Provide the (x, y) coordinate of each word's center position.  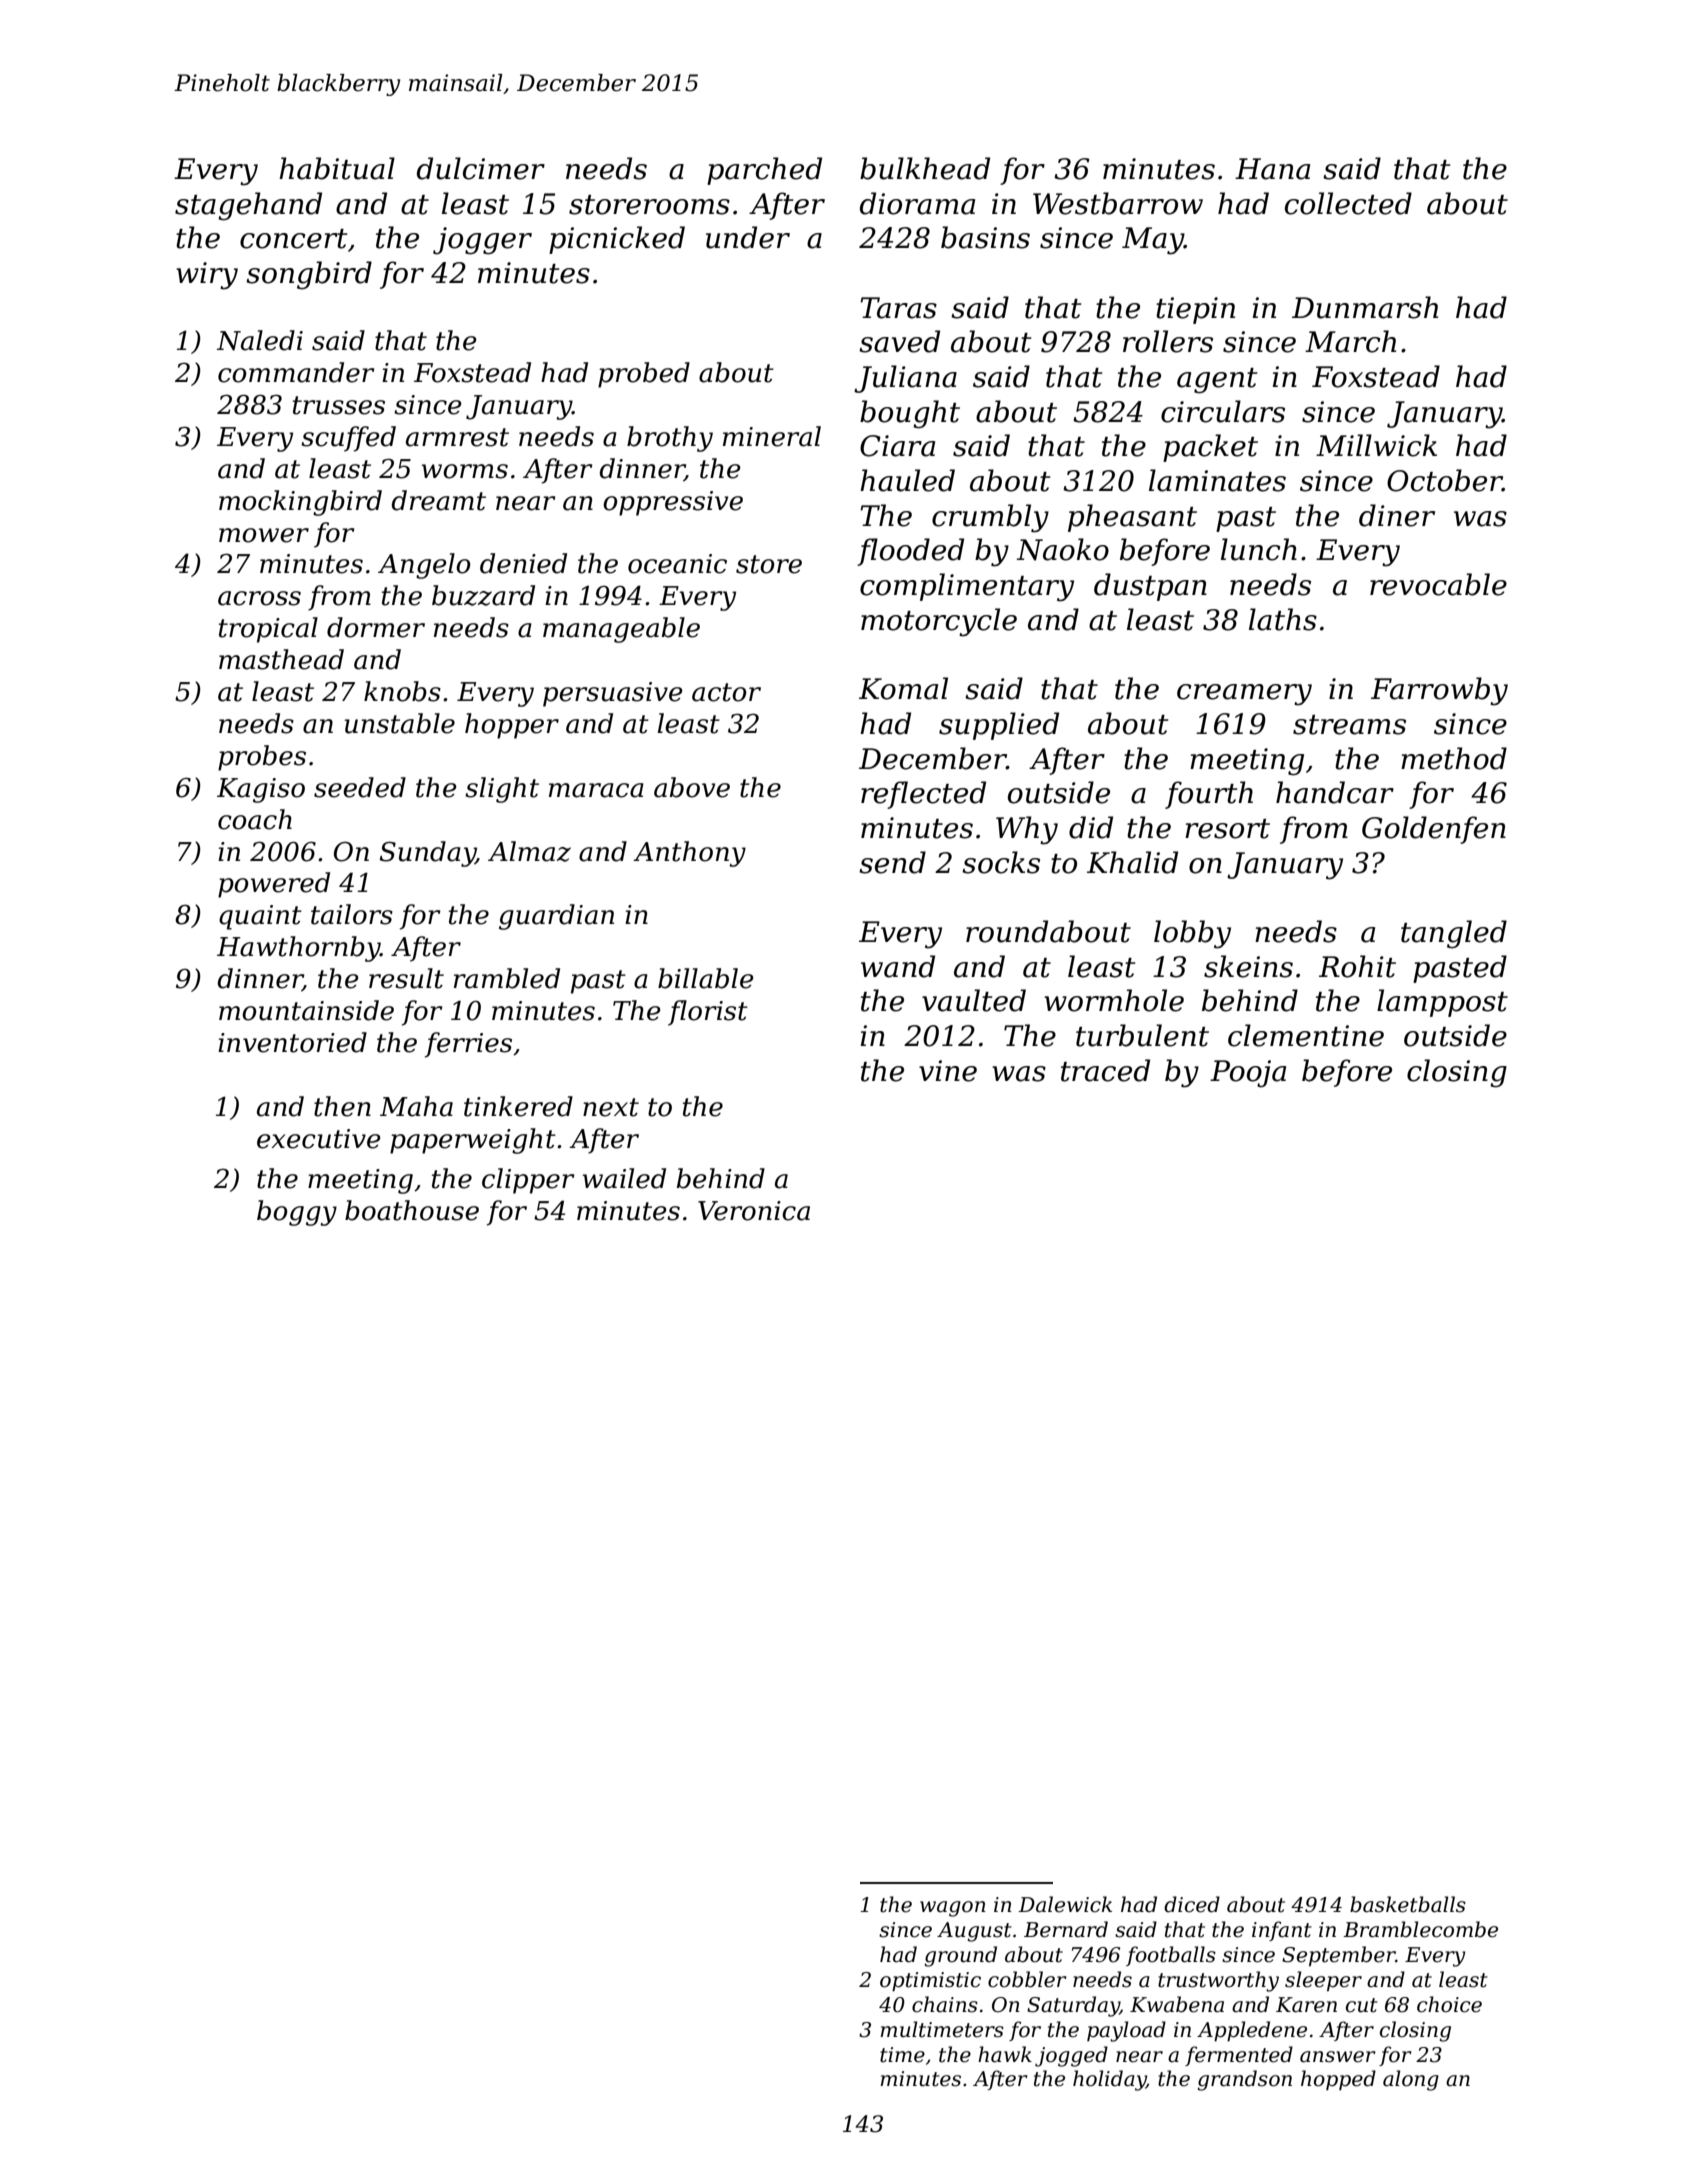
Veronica (754, 1211)
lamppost (1442, 1003)
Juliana (905, 379)
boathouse (412, 1210)
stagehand (248, 206)
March (1350, 341)
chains (945, 2004)
